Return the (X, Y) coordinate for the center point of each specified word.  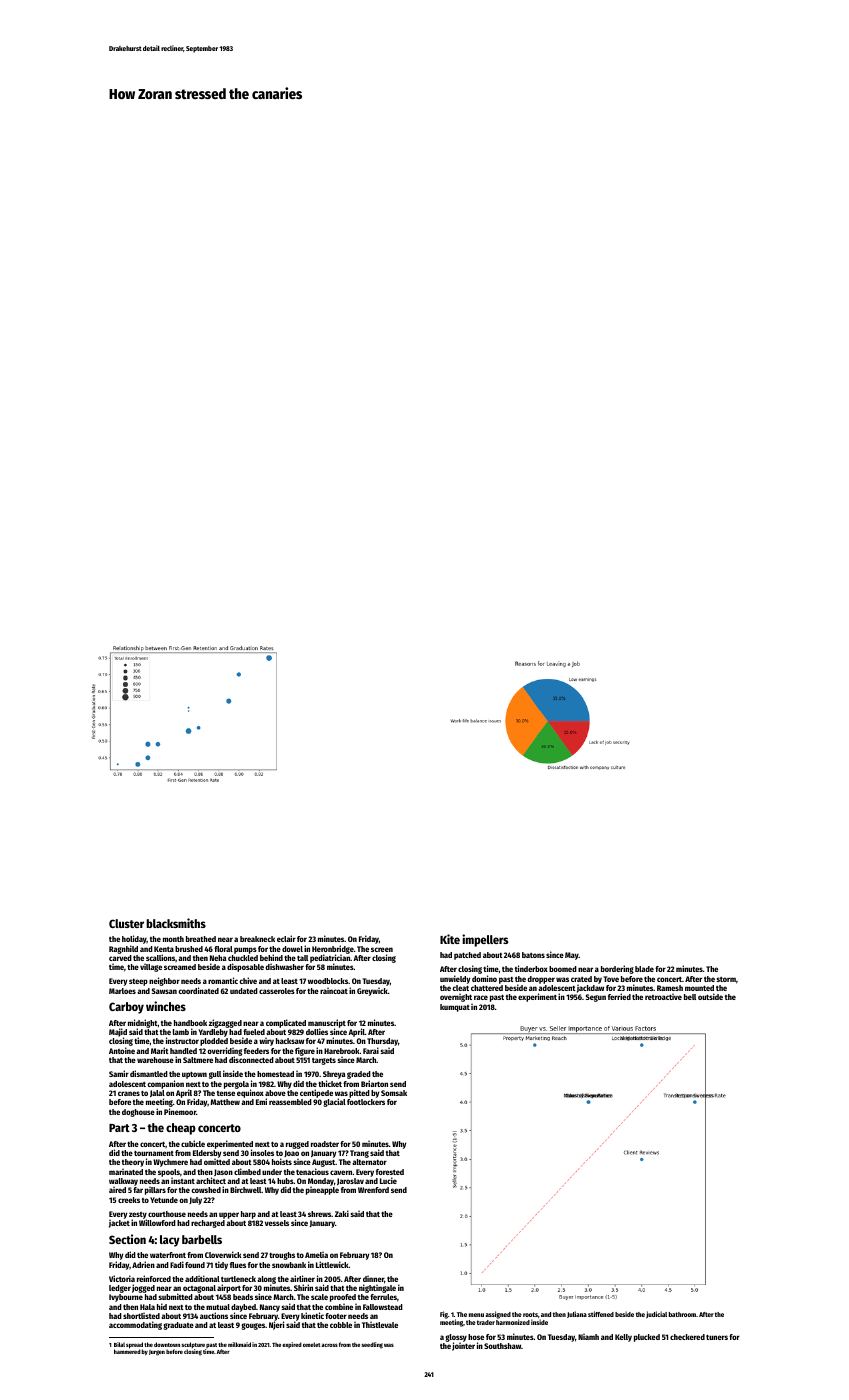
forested (390, 1172)
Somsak (394, 1093)
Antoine (122, 1050)
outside (710, 996)
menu (476, 1315)
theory (133, 1163)
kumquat (455, 1008)
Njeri (276, 1326)
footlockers (366, 1102)
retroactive (663, 996)
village (151, 967)
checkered (687, 1337)
